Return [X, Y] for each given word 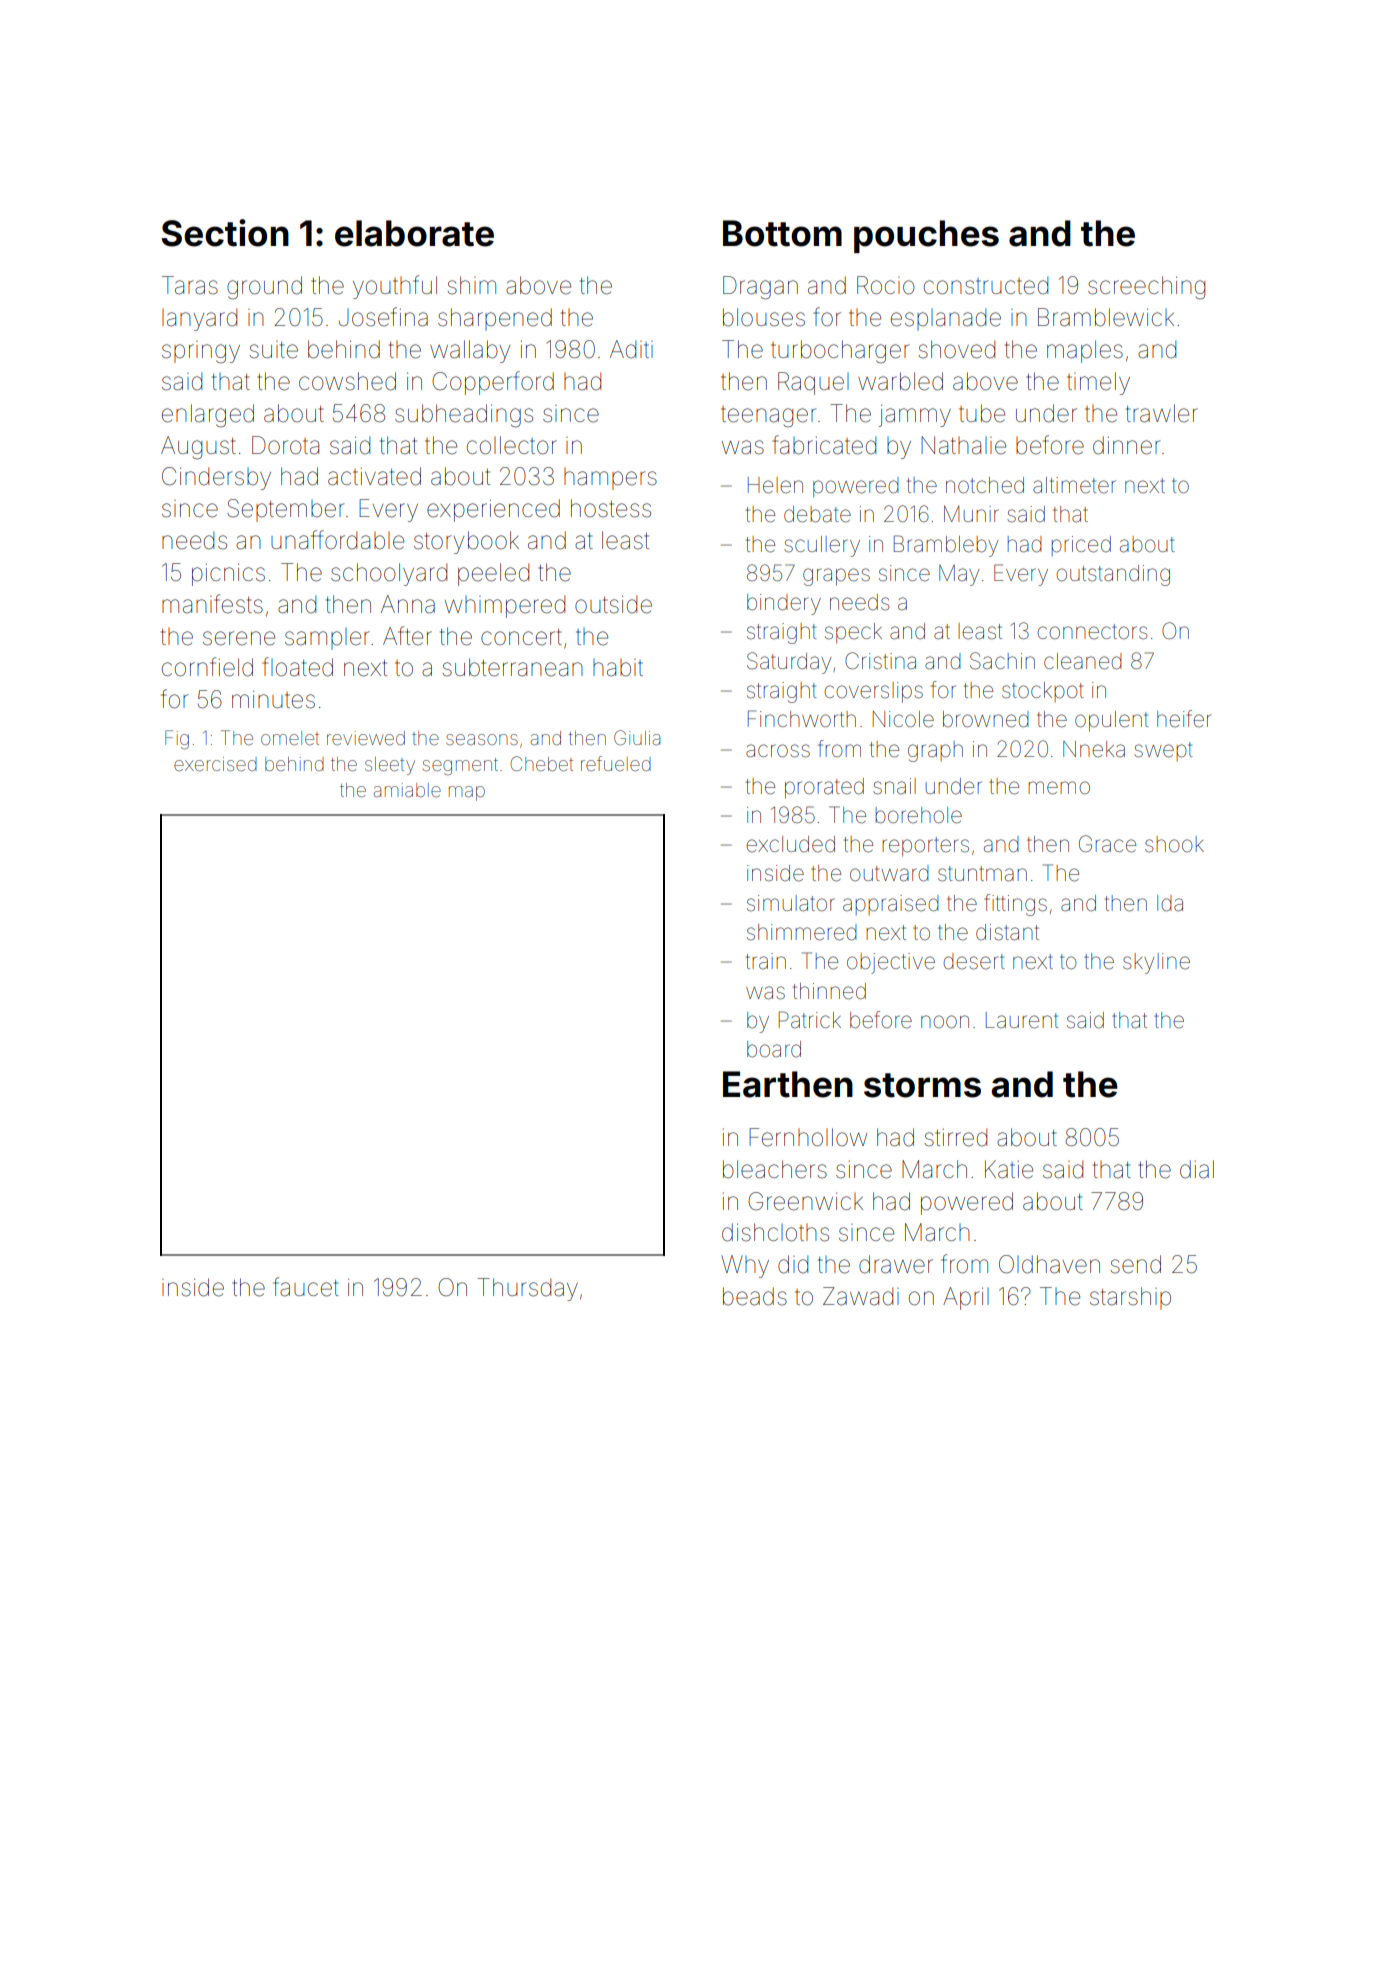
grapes [836, 577]
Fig [177, 740]
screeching [1146, 288]
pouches [926, 236]
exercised [215, 764]
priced [1081, 546]
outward [889, 873]
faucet [306, 1287]
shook [1174, 844]
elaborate [414, 233]
